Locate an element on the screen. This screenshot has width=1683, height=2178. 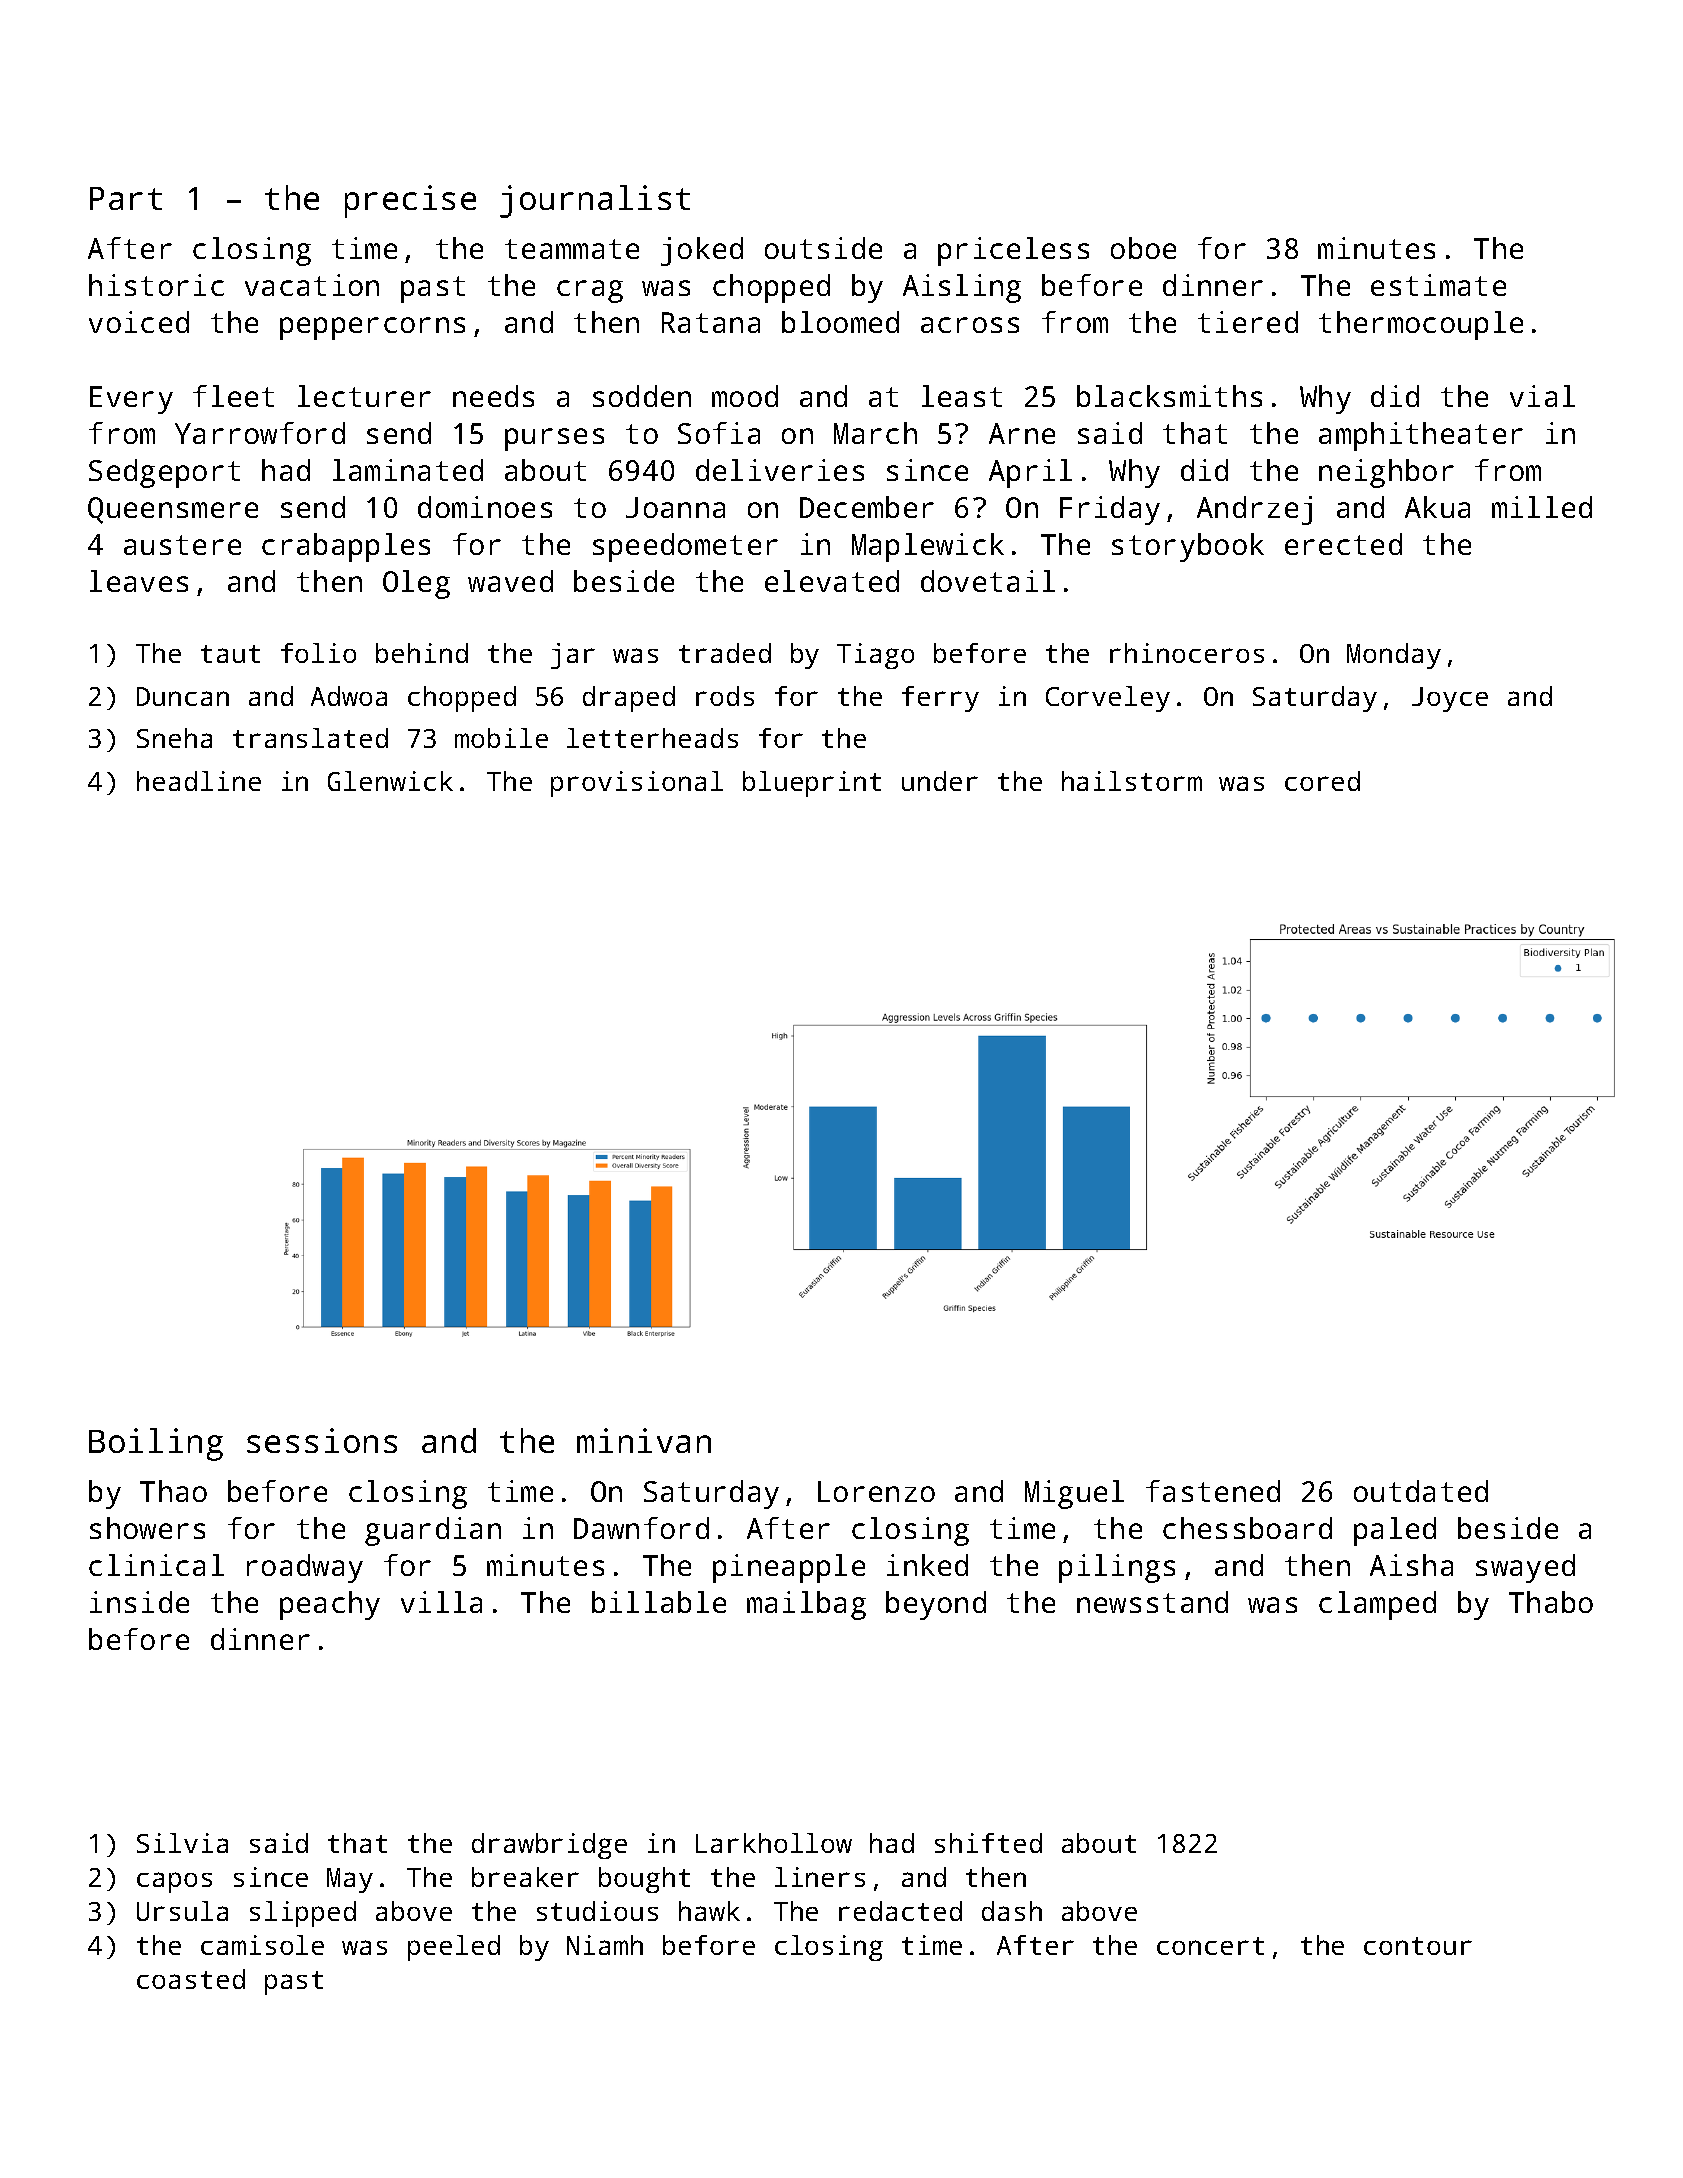
Lorenzo is located at coordinates (876, 1491).
